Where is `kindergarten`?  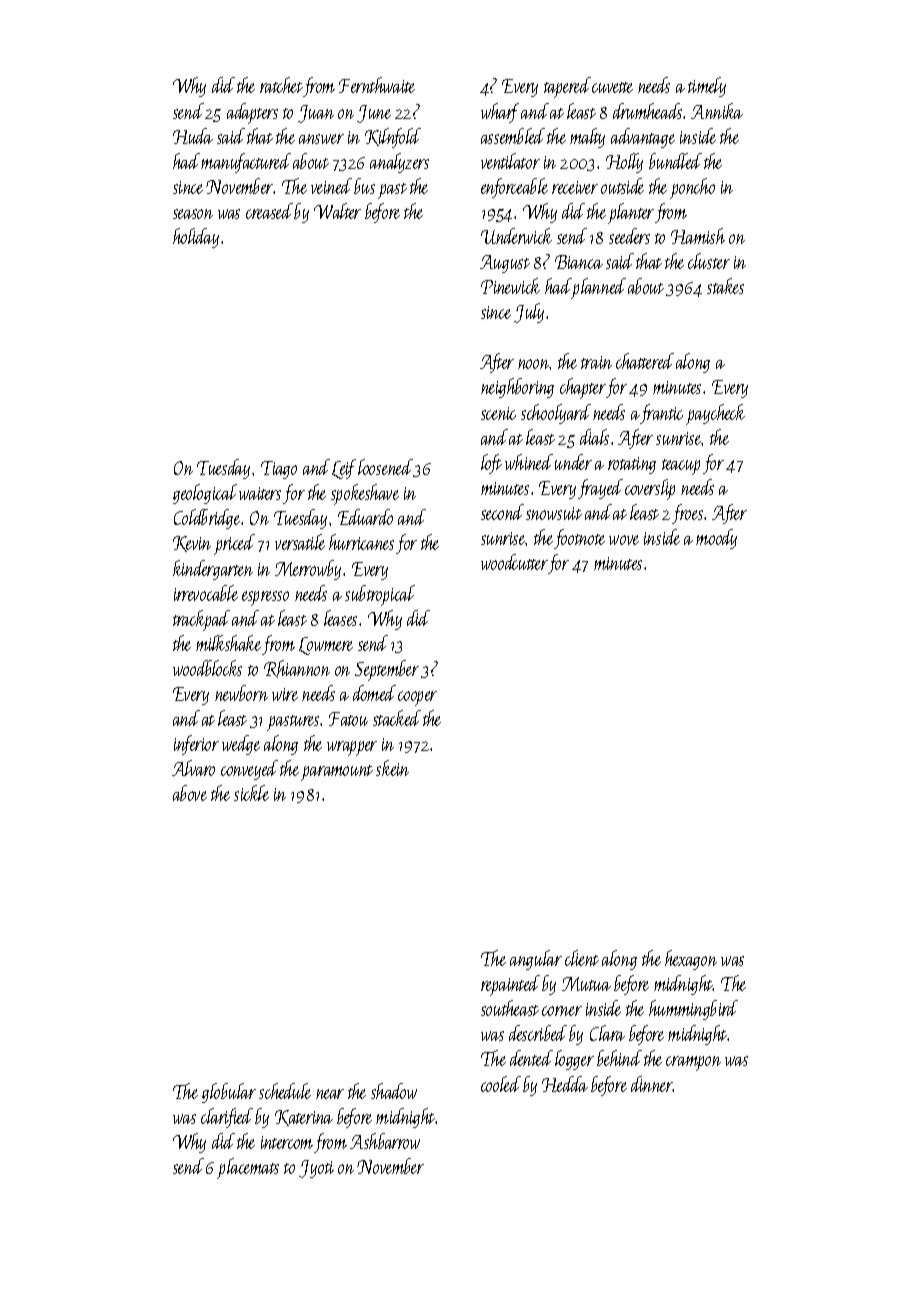
kindergarten is located at coordinates (213, 570).
